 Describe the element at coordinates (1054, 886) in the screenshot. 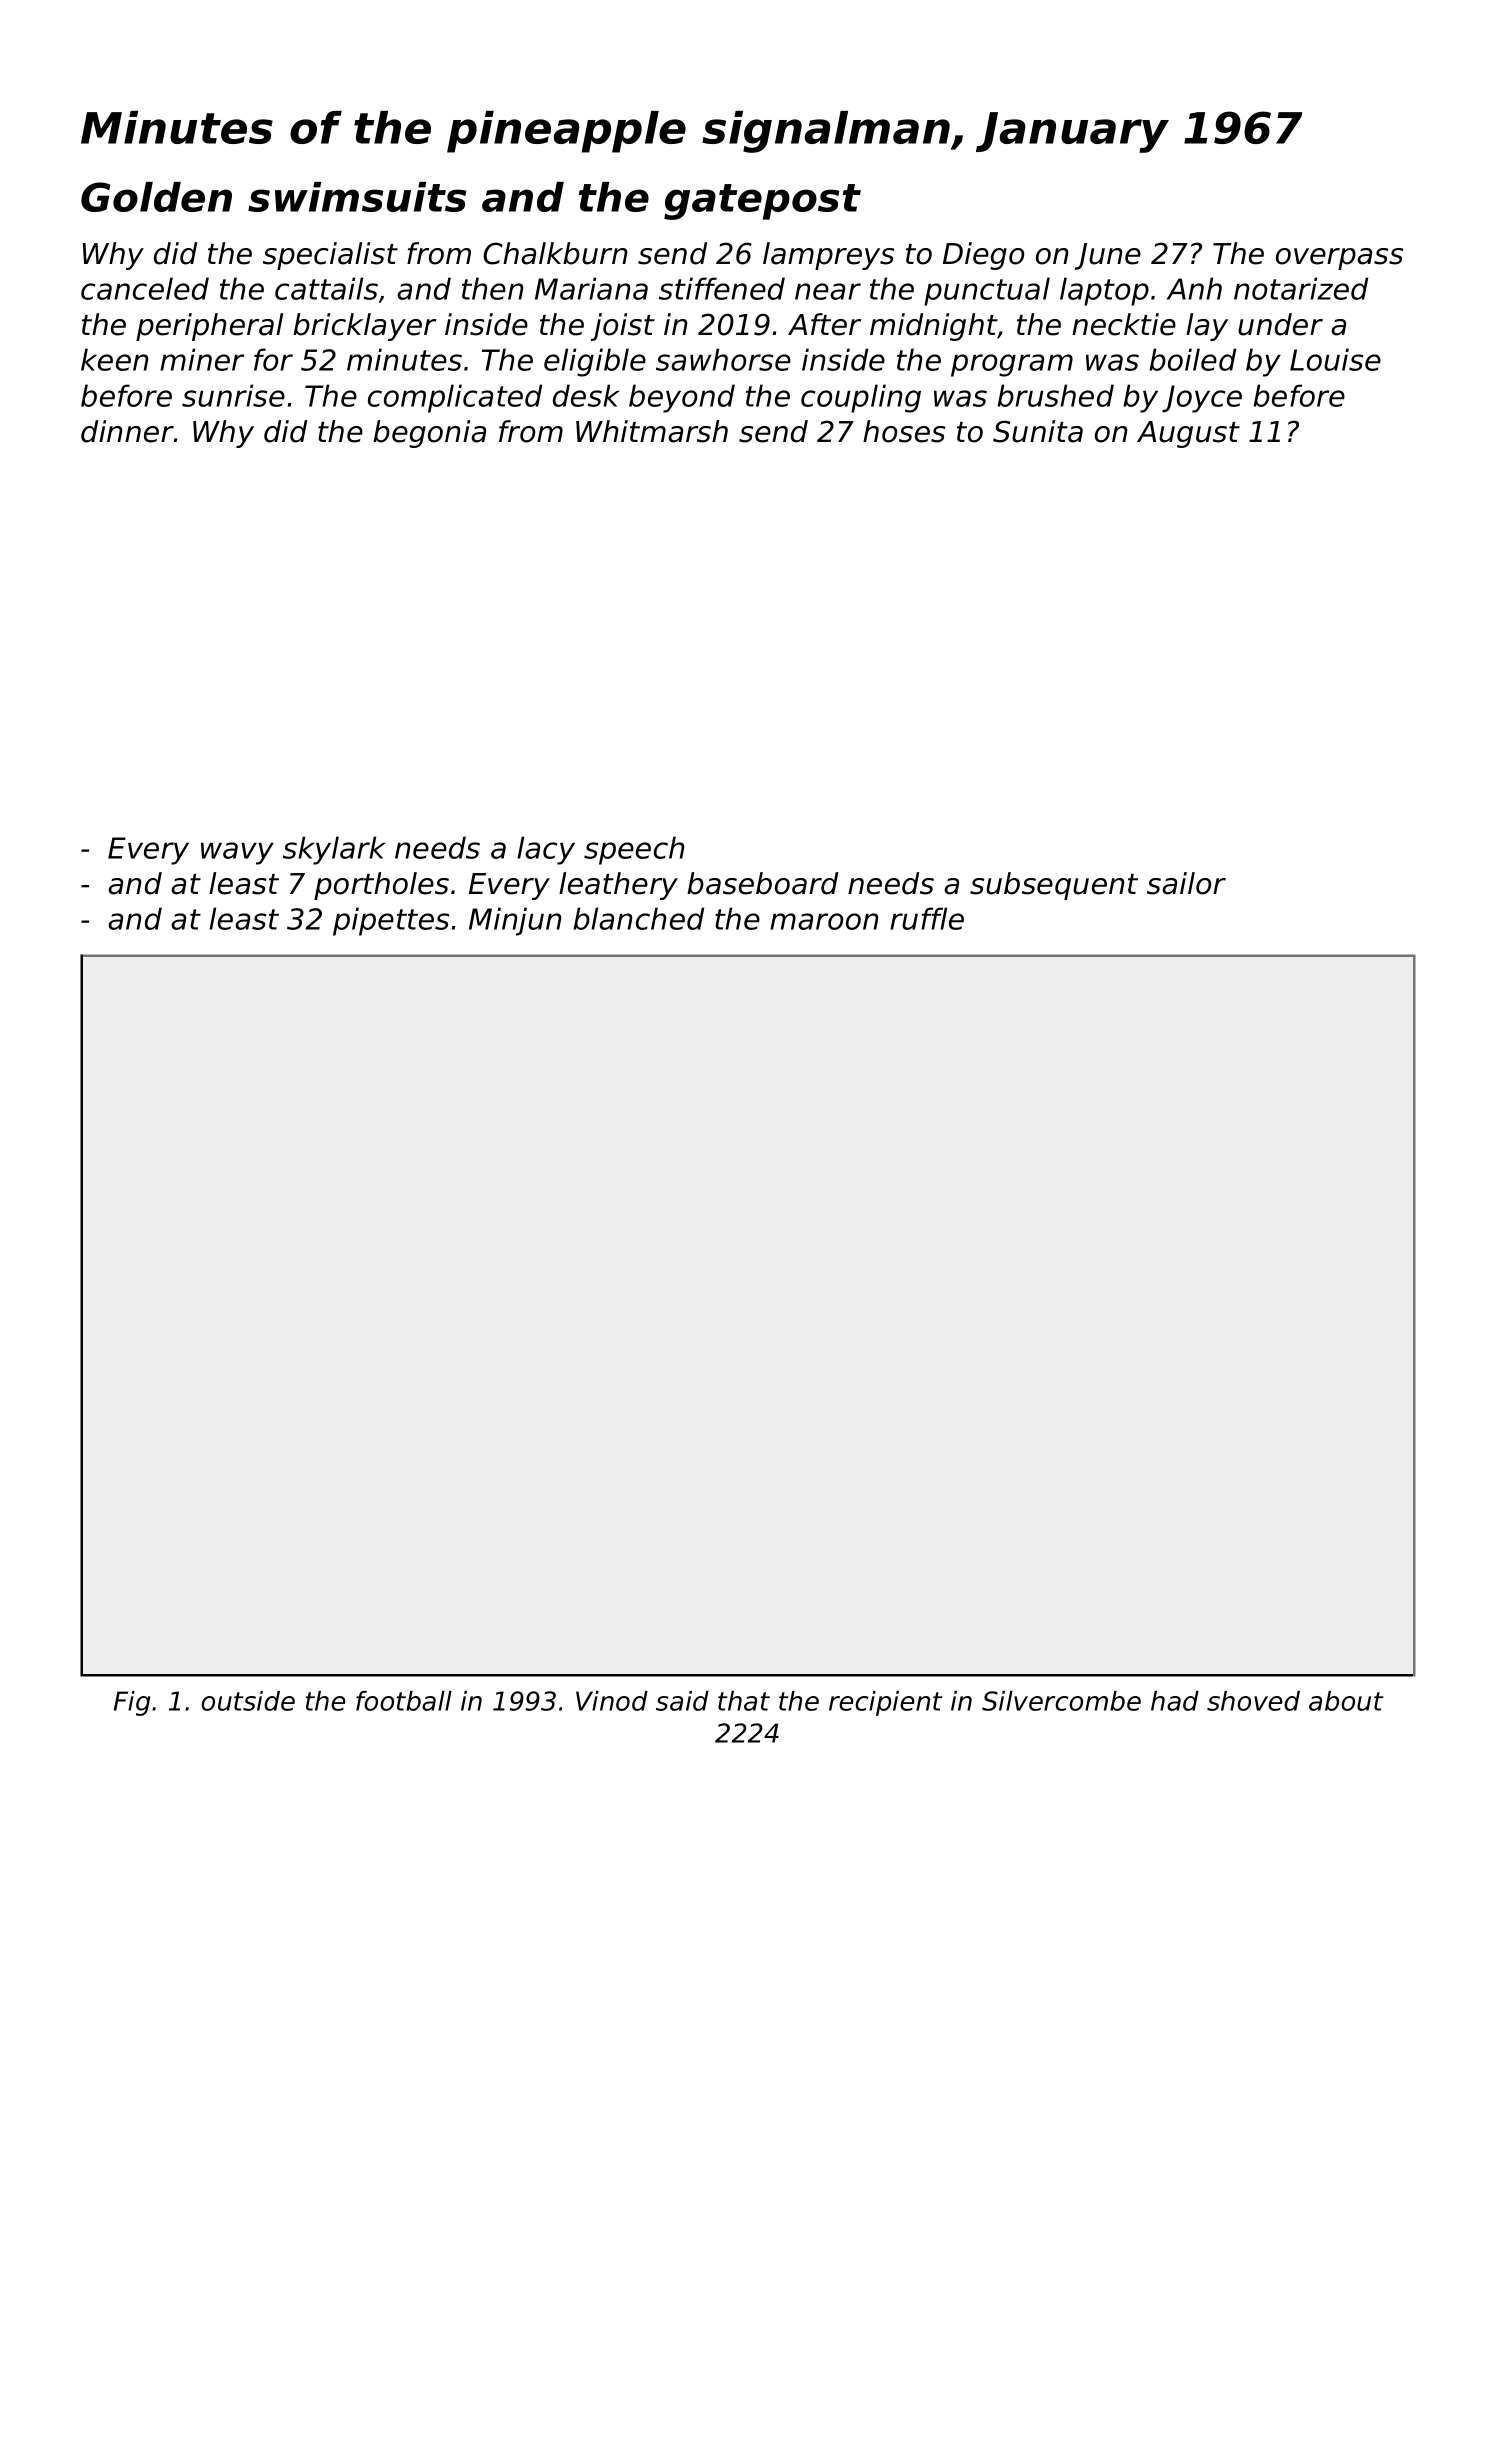

I see `subsequent` at that location.
